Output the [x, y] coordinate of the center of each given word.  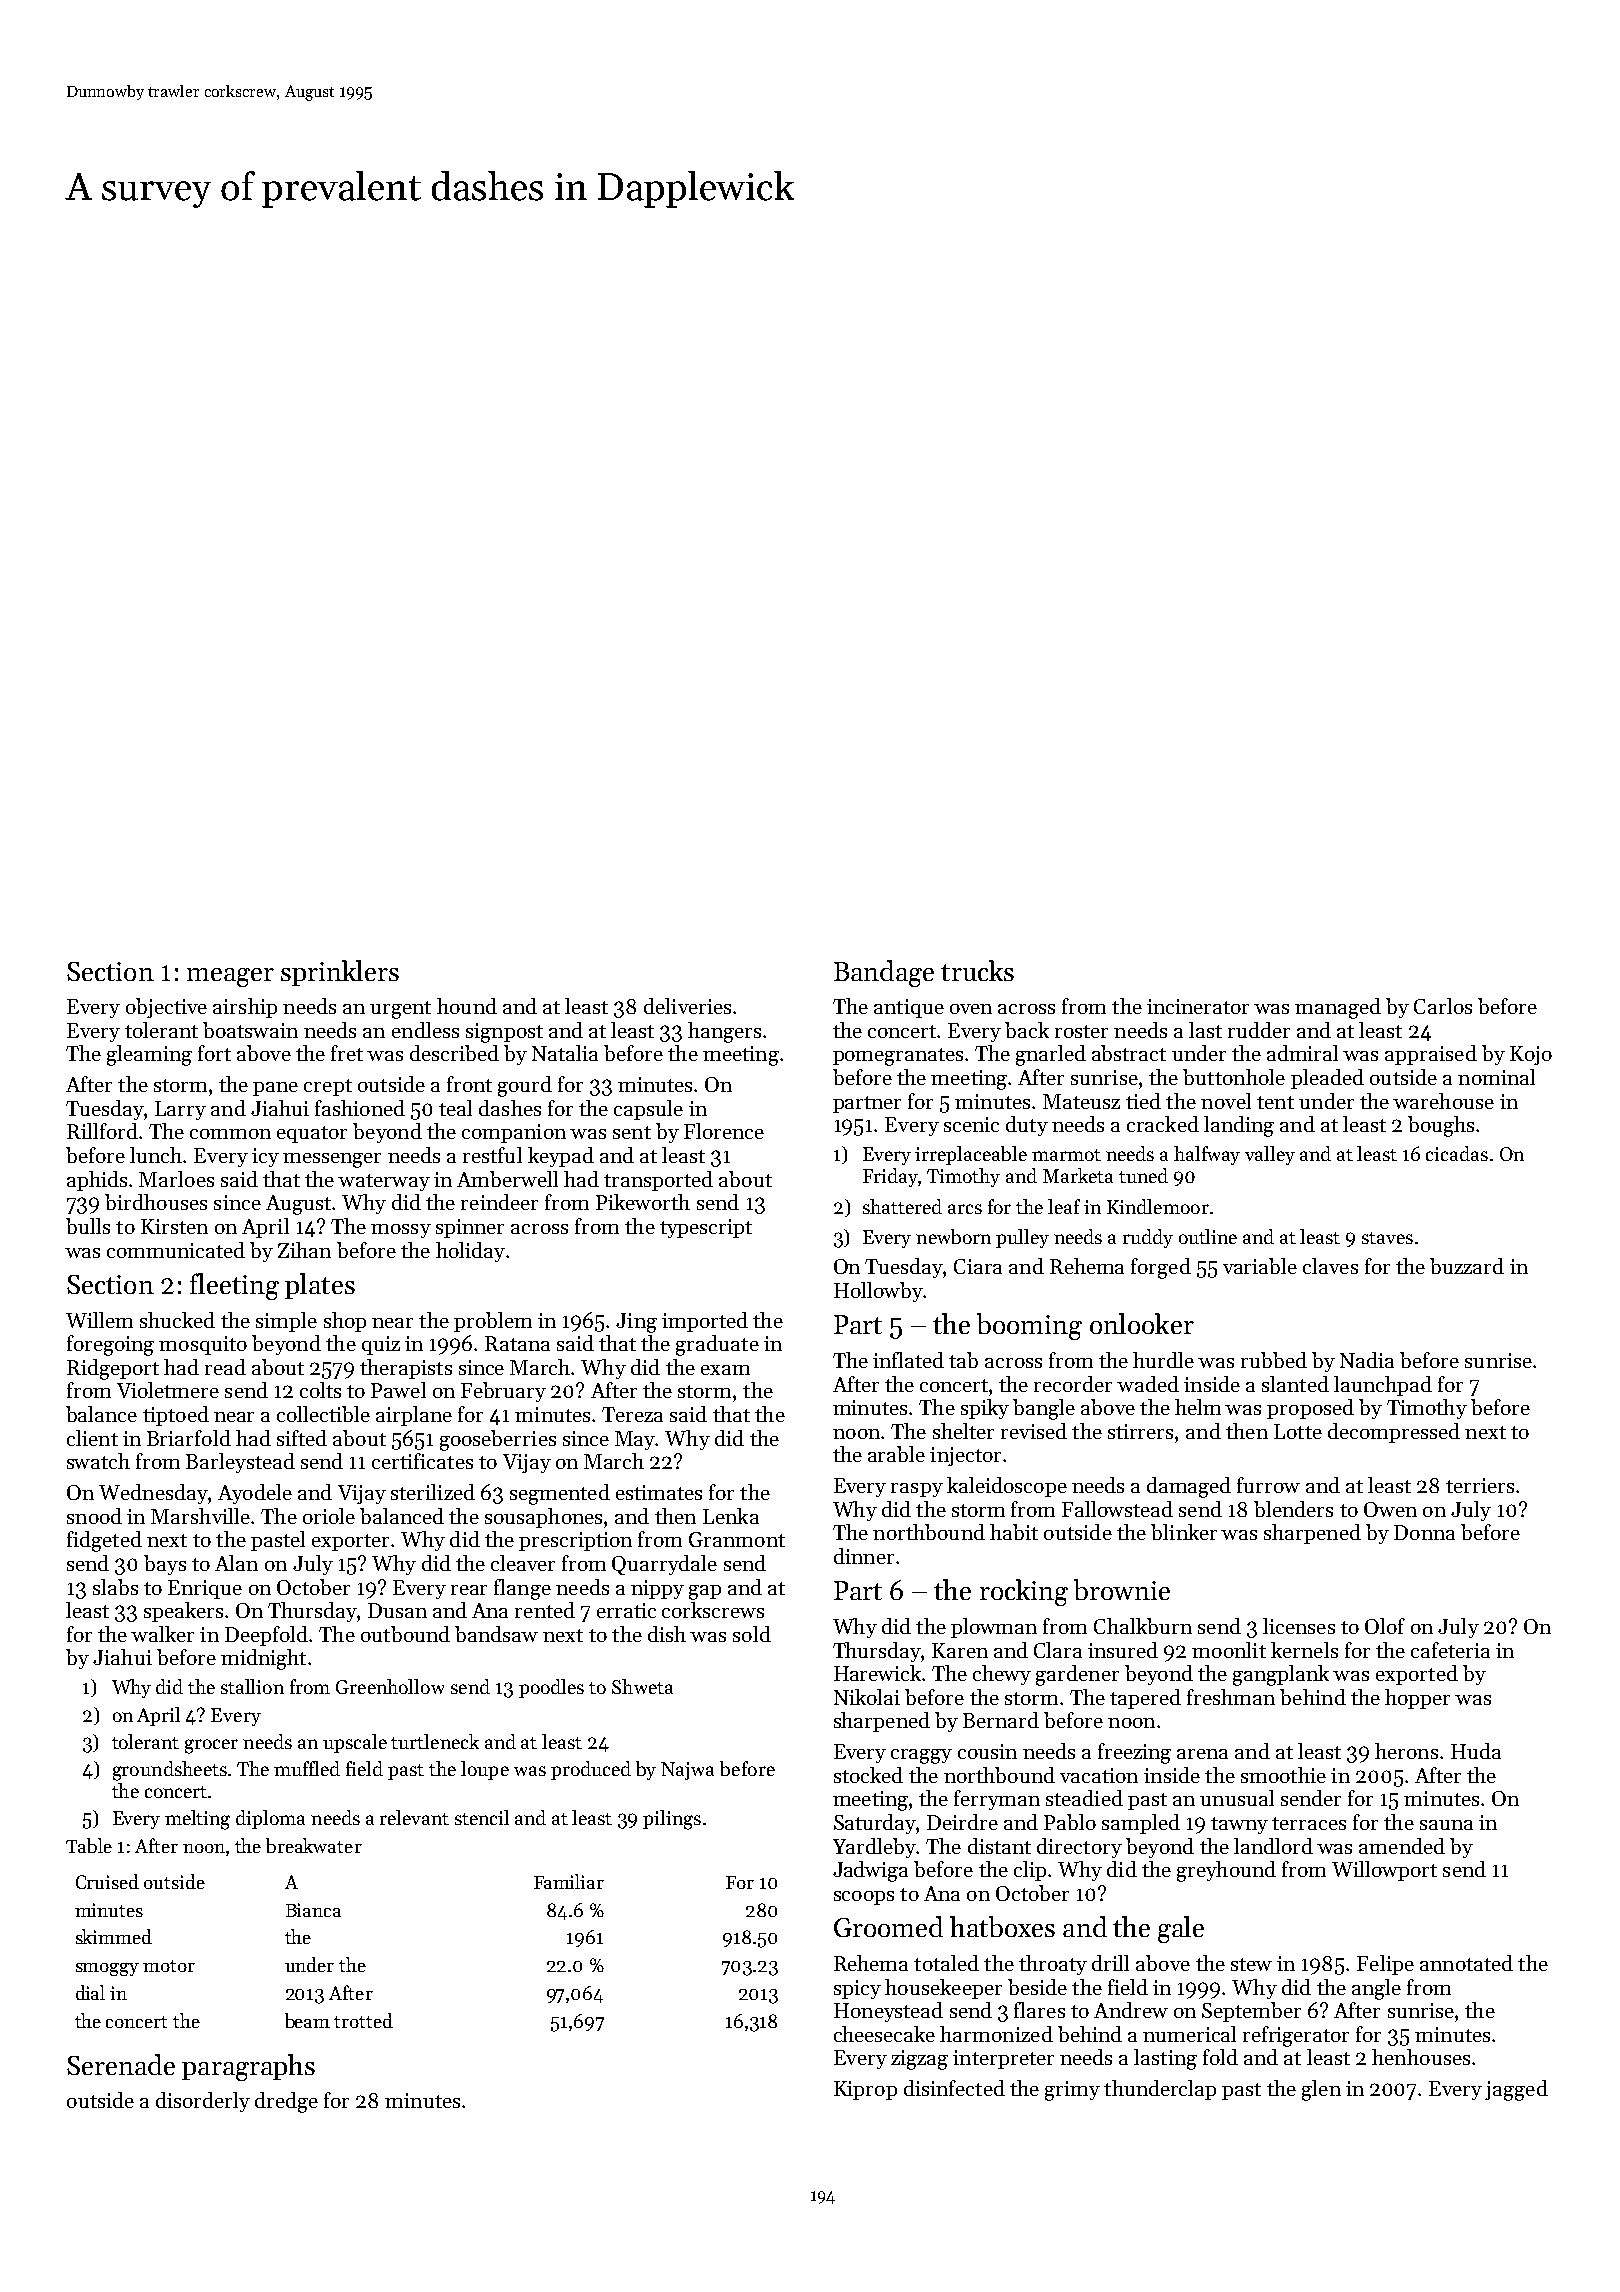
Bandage [884, 973]
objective [166, 1008]
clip [1030, 1871]
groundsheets [170, 1771]
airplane [414, 1416]
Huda [1476, 1751]
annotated [1466, 1963]
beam [307, 2020]
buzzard [1467, 1266]
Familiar [569, 1881]
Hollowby [878, 1292]
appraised [1431, 1055]
